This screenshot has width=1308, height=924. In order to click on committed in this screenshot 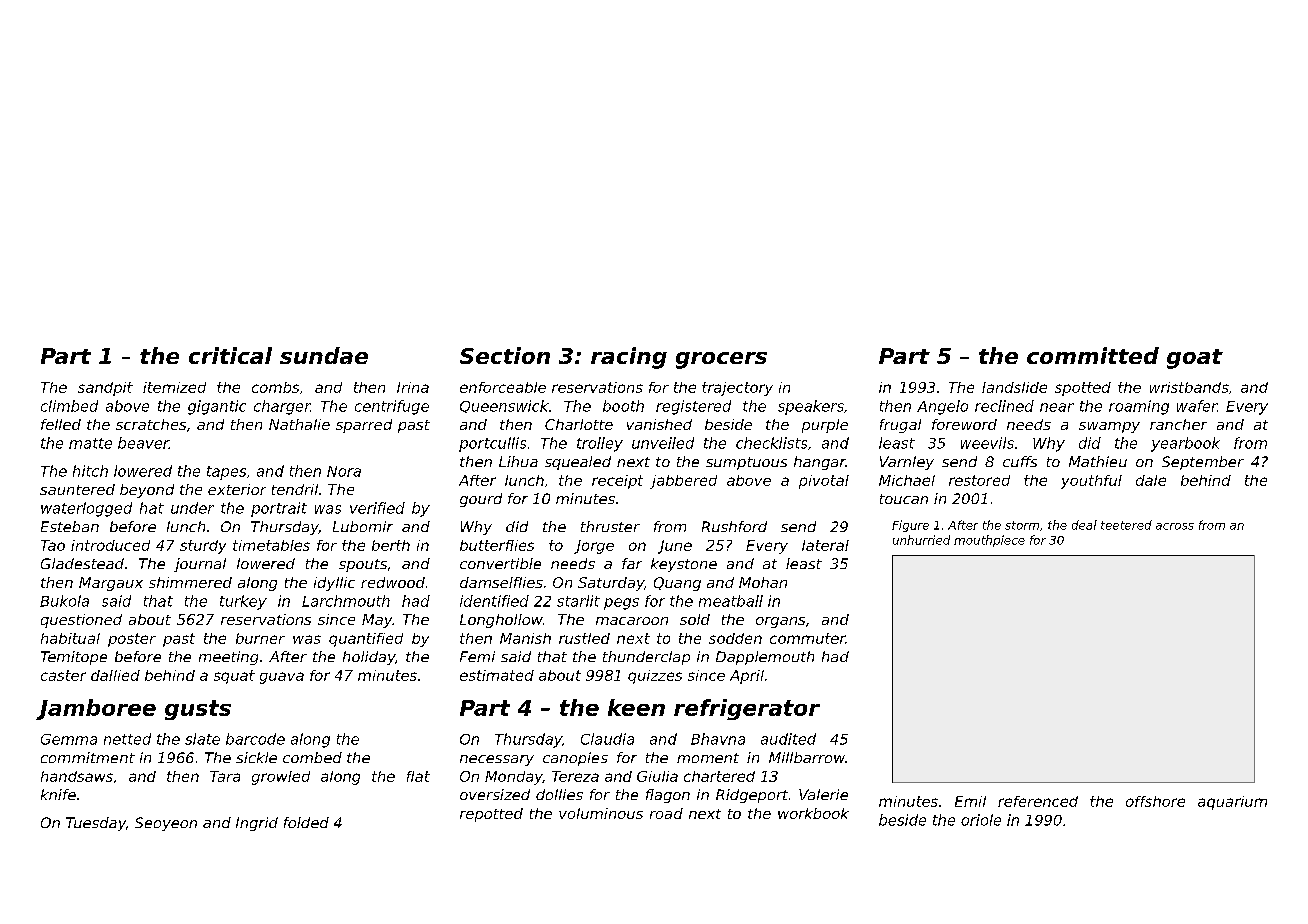, I will do `click(1093, 355)`.
